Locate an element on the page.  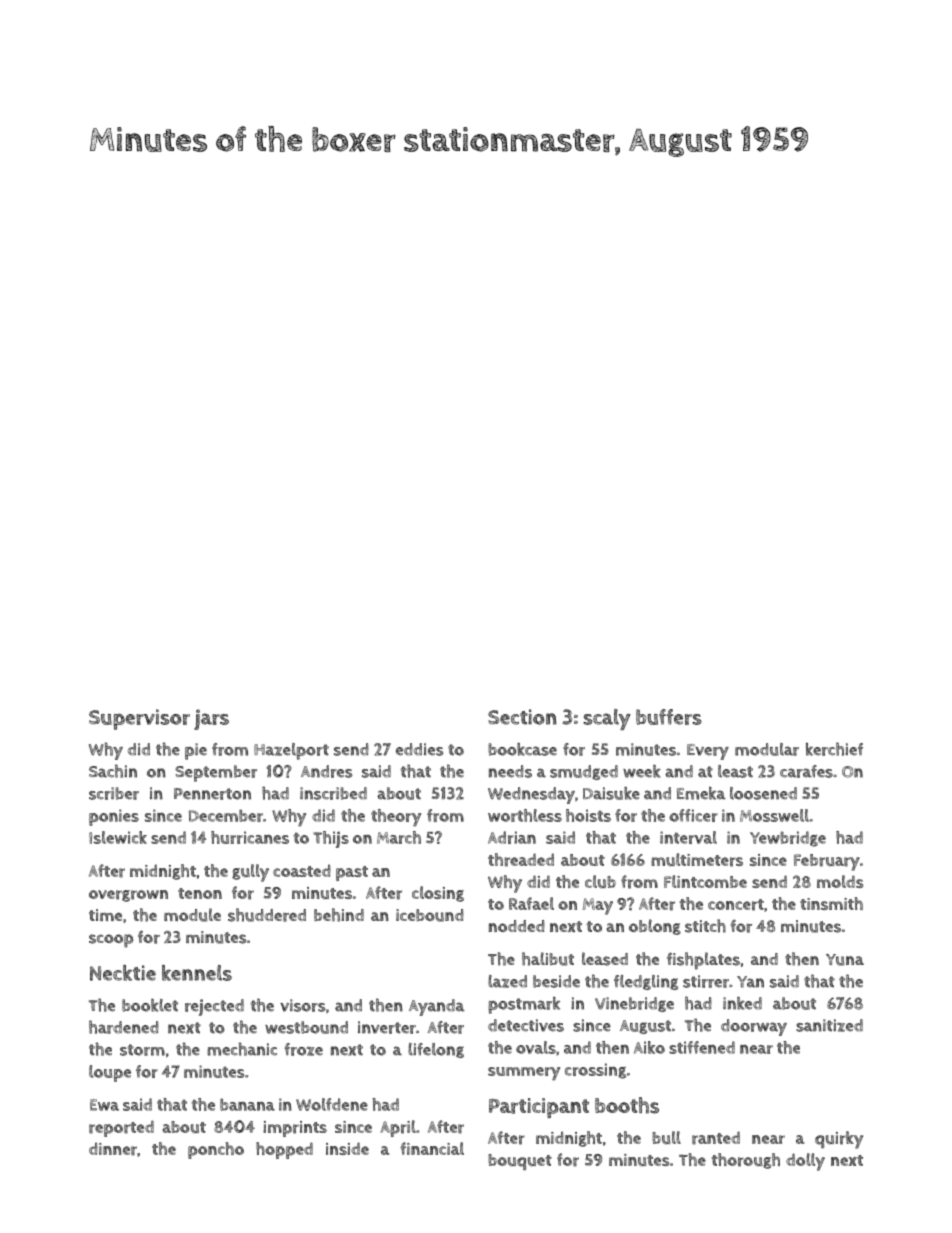
jars is located at coordinates (211, 719).
